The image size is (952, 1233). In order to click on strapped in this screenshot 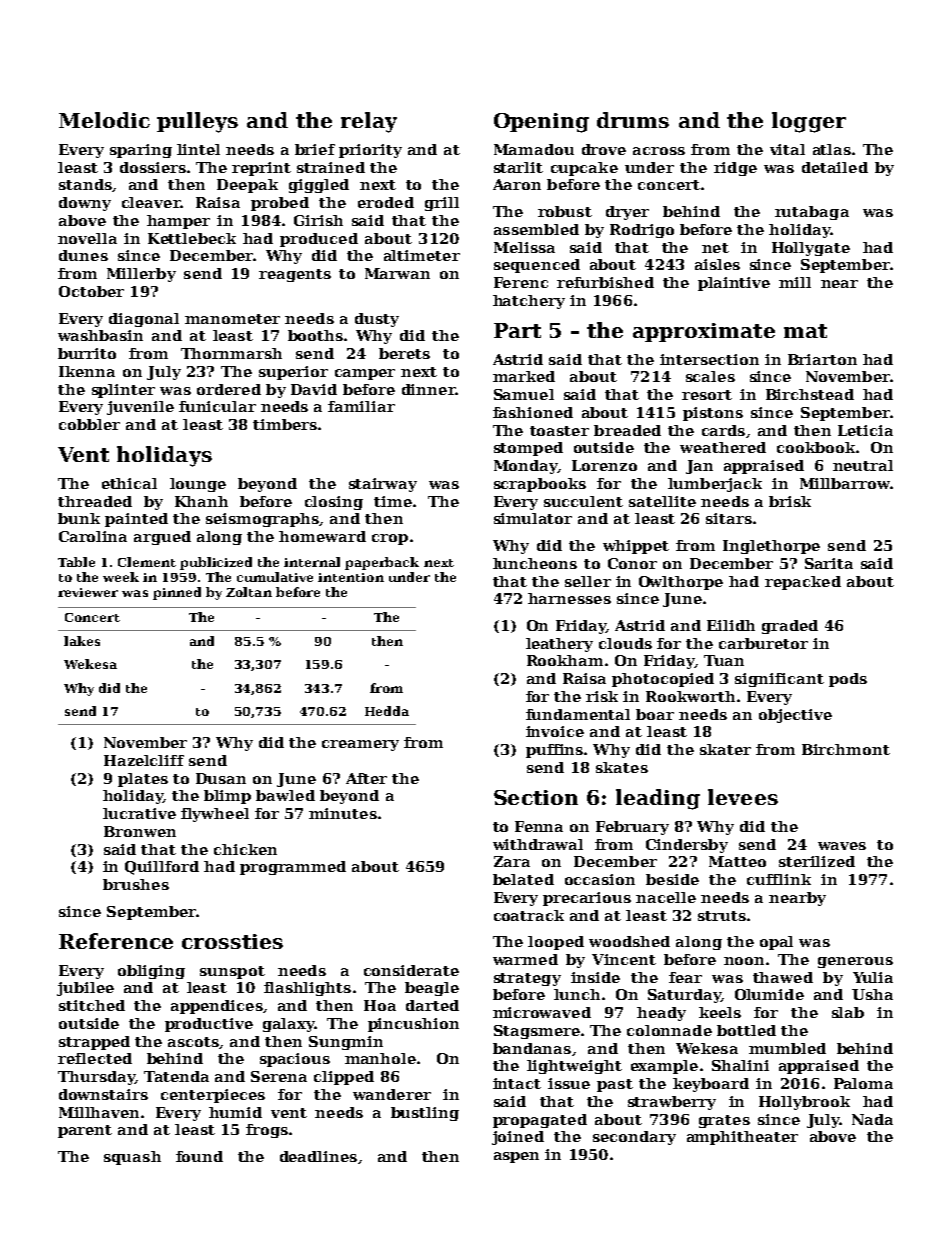, I will do `click(94, 1043)`.
